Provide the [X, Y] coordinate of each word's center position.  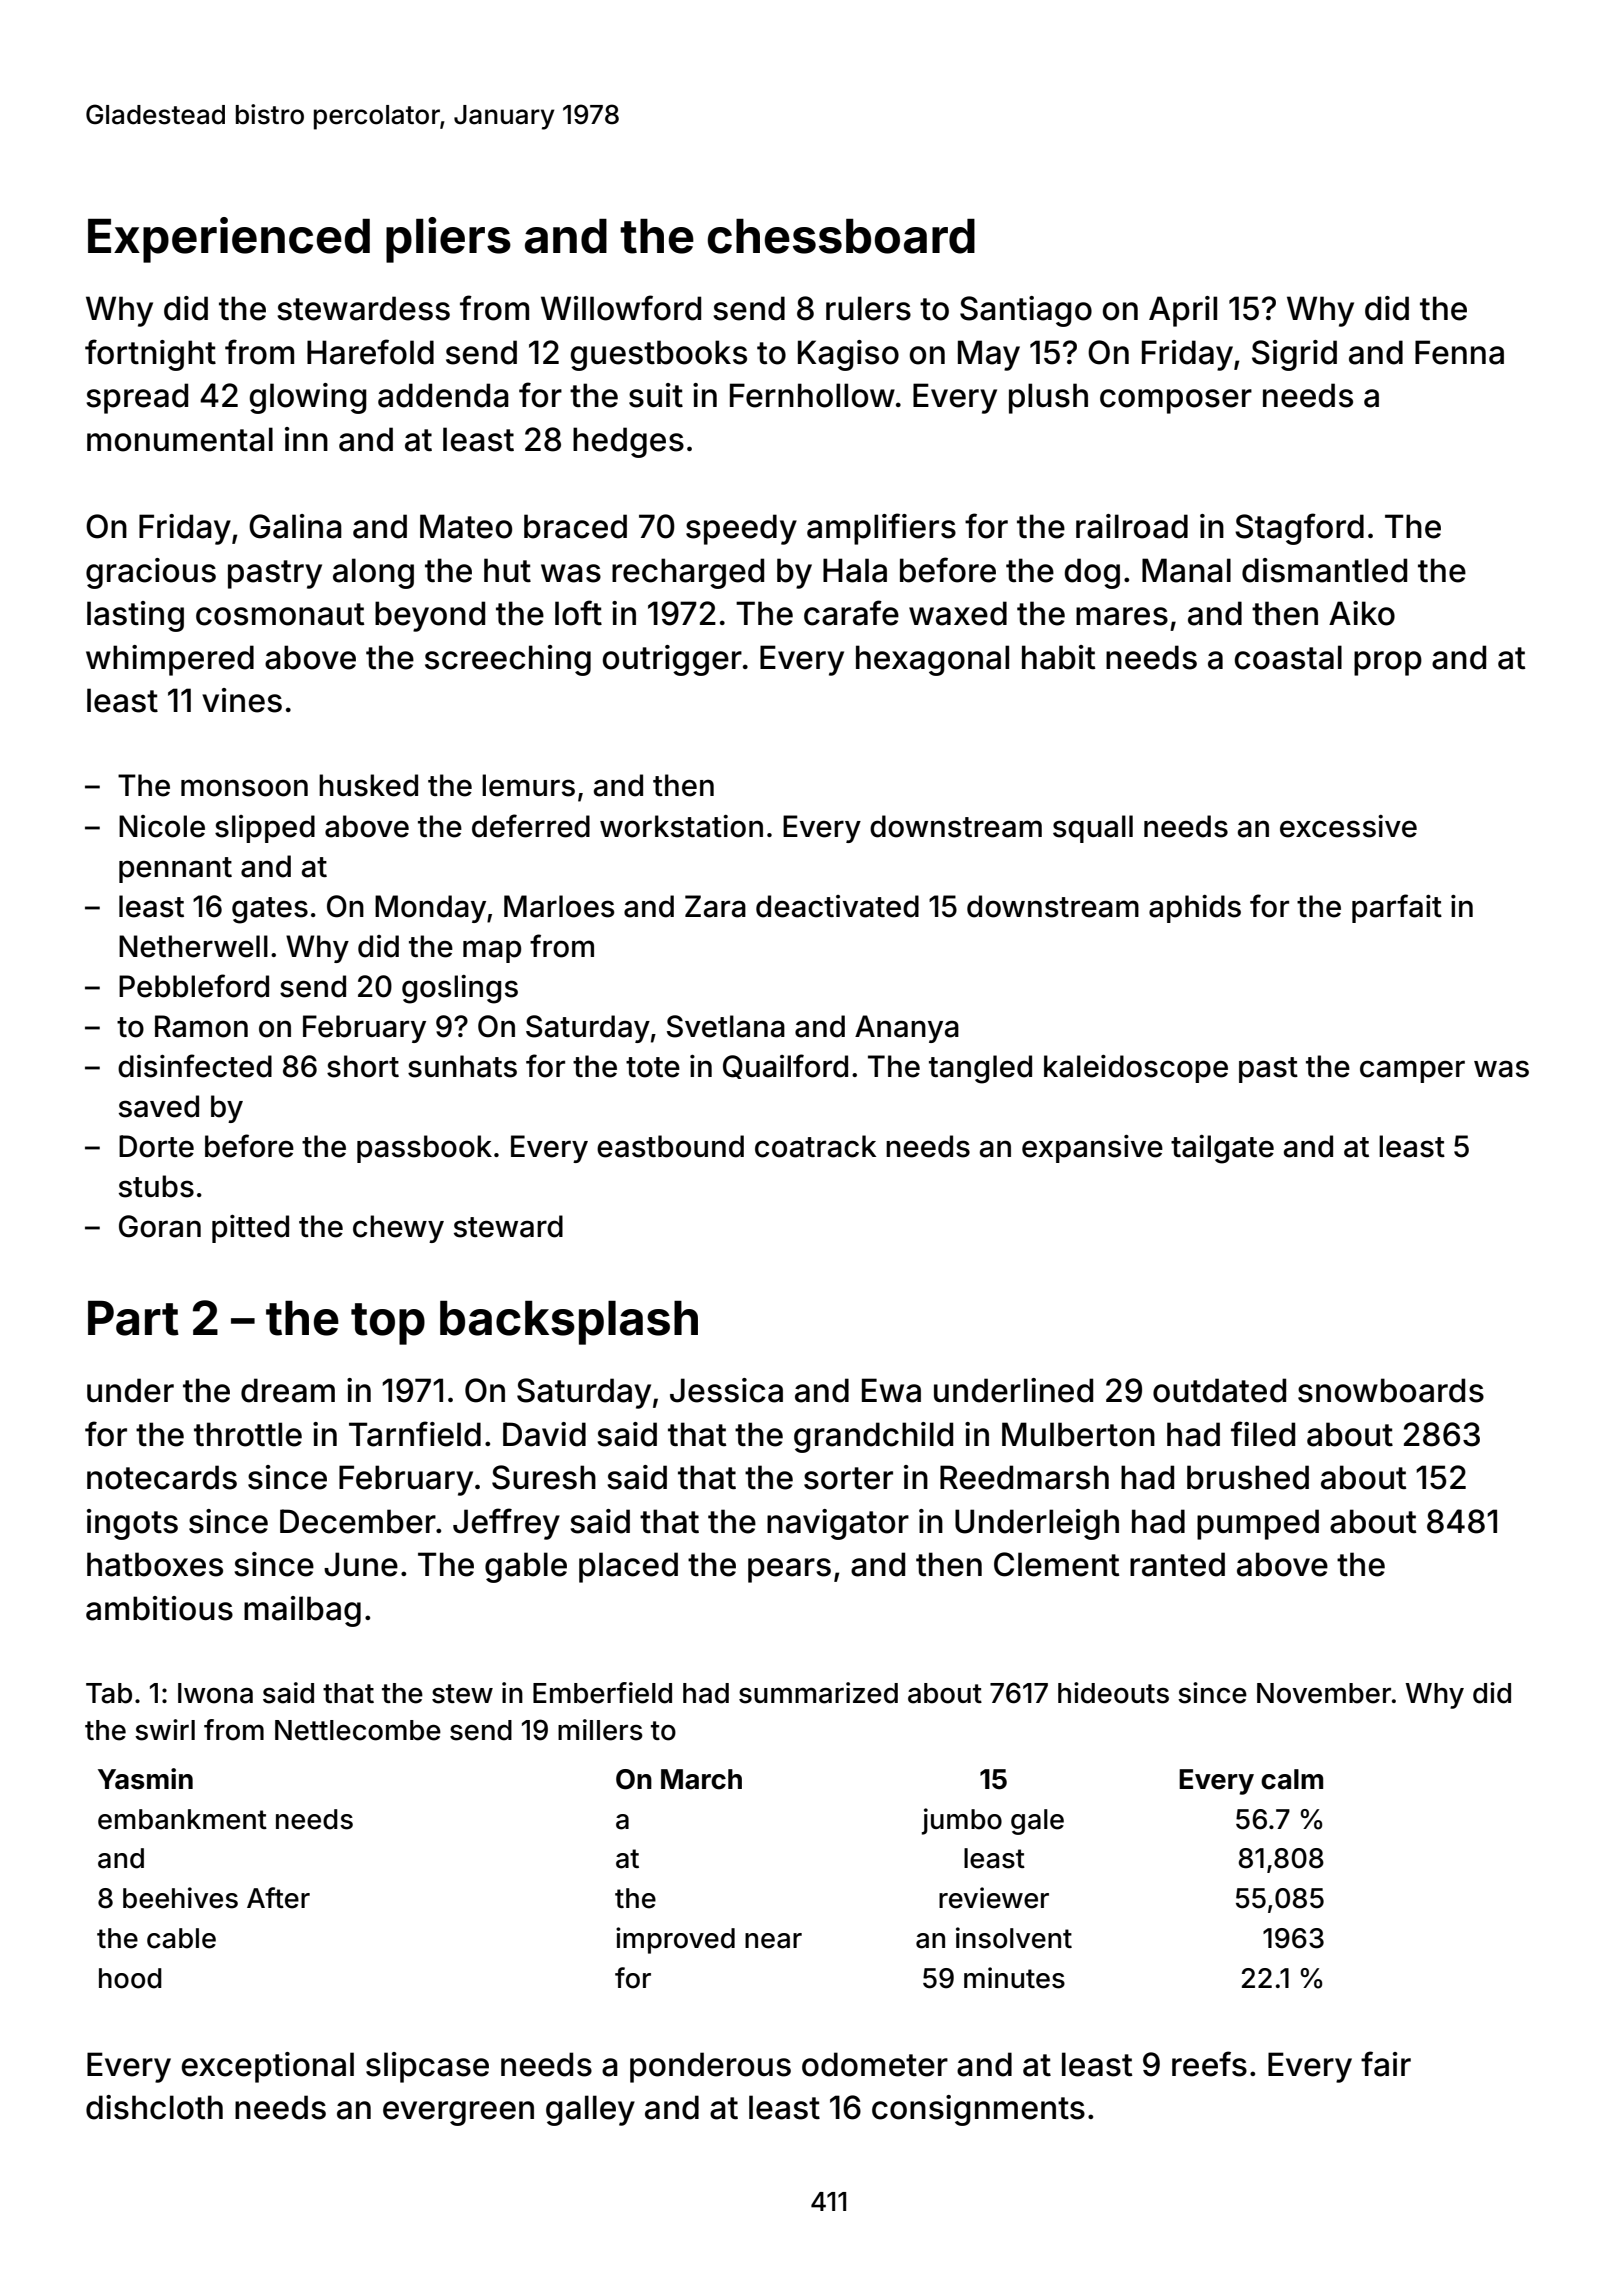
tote [653, 1067]
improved [675, 1940]
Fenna [1459, 352]
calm [1292, 1779]
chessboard [841, 236]
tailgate [1222, 1149]
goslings [460, 989]
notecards [162, 1477]
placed [628, 1567]
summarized [818, 1693]
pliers [448, 240]
